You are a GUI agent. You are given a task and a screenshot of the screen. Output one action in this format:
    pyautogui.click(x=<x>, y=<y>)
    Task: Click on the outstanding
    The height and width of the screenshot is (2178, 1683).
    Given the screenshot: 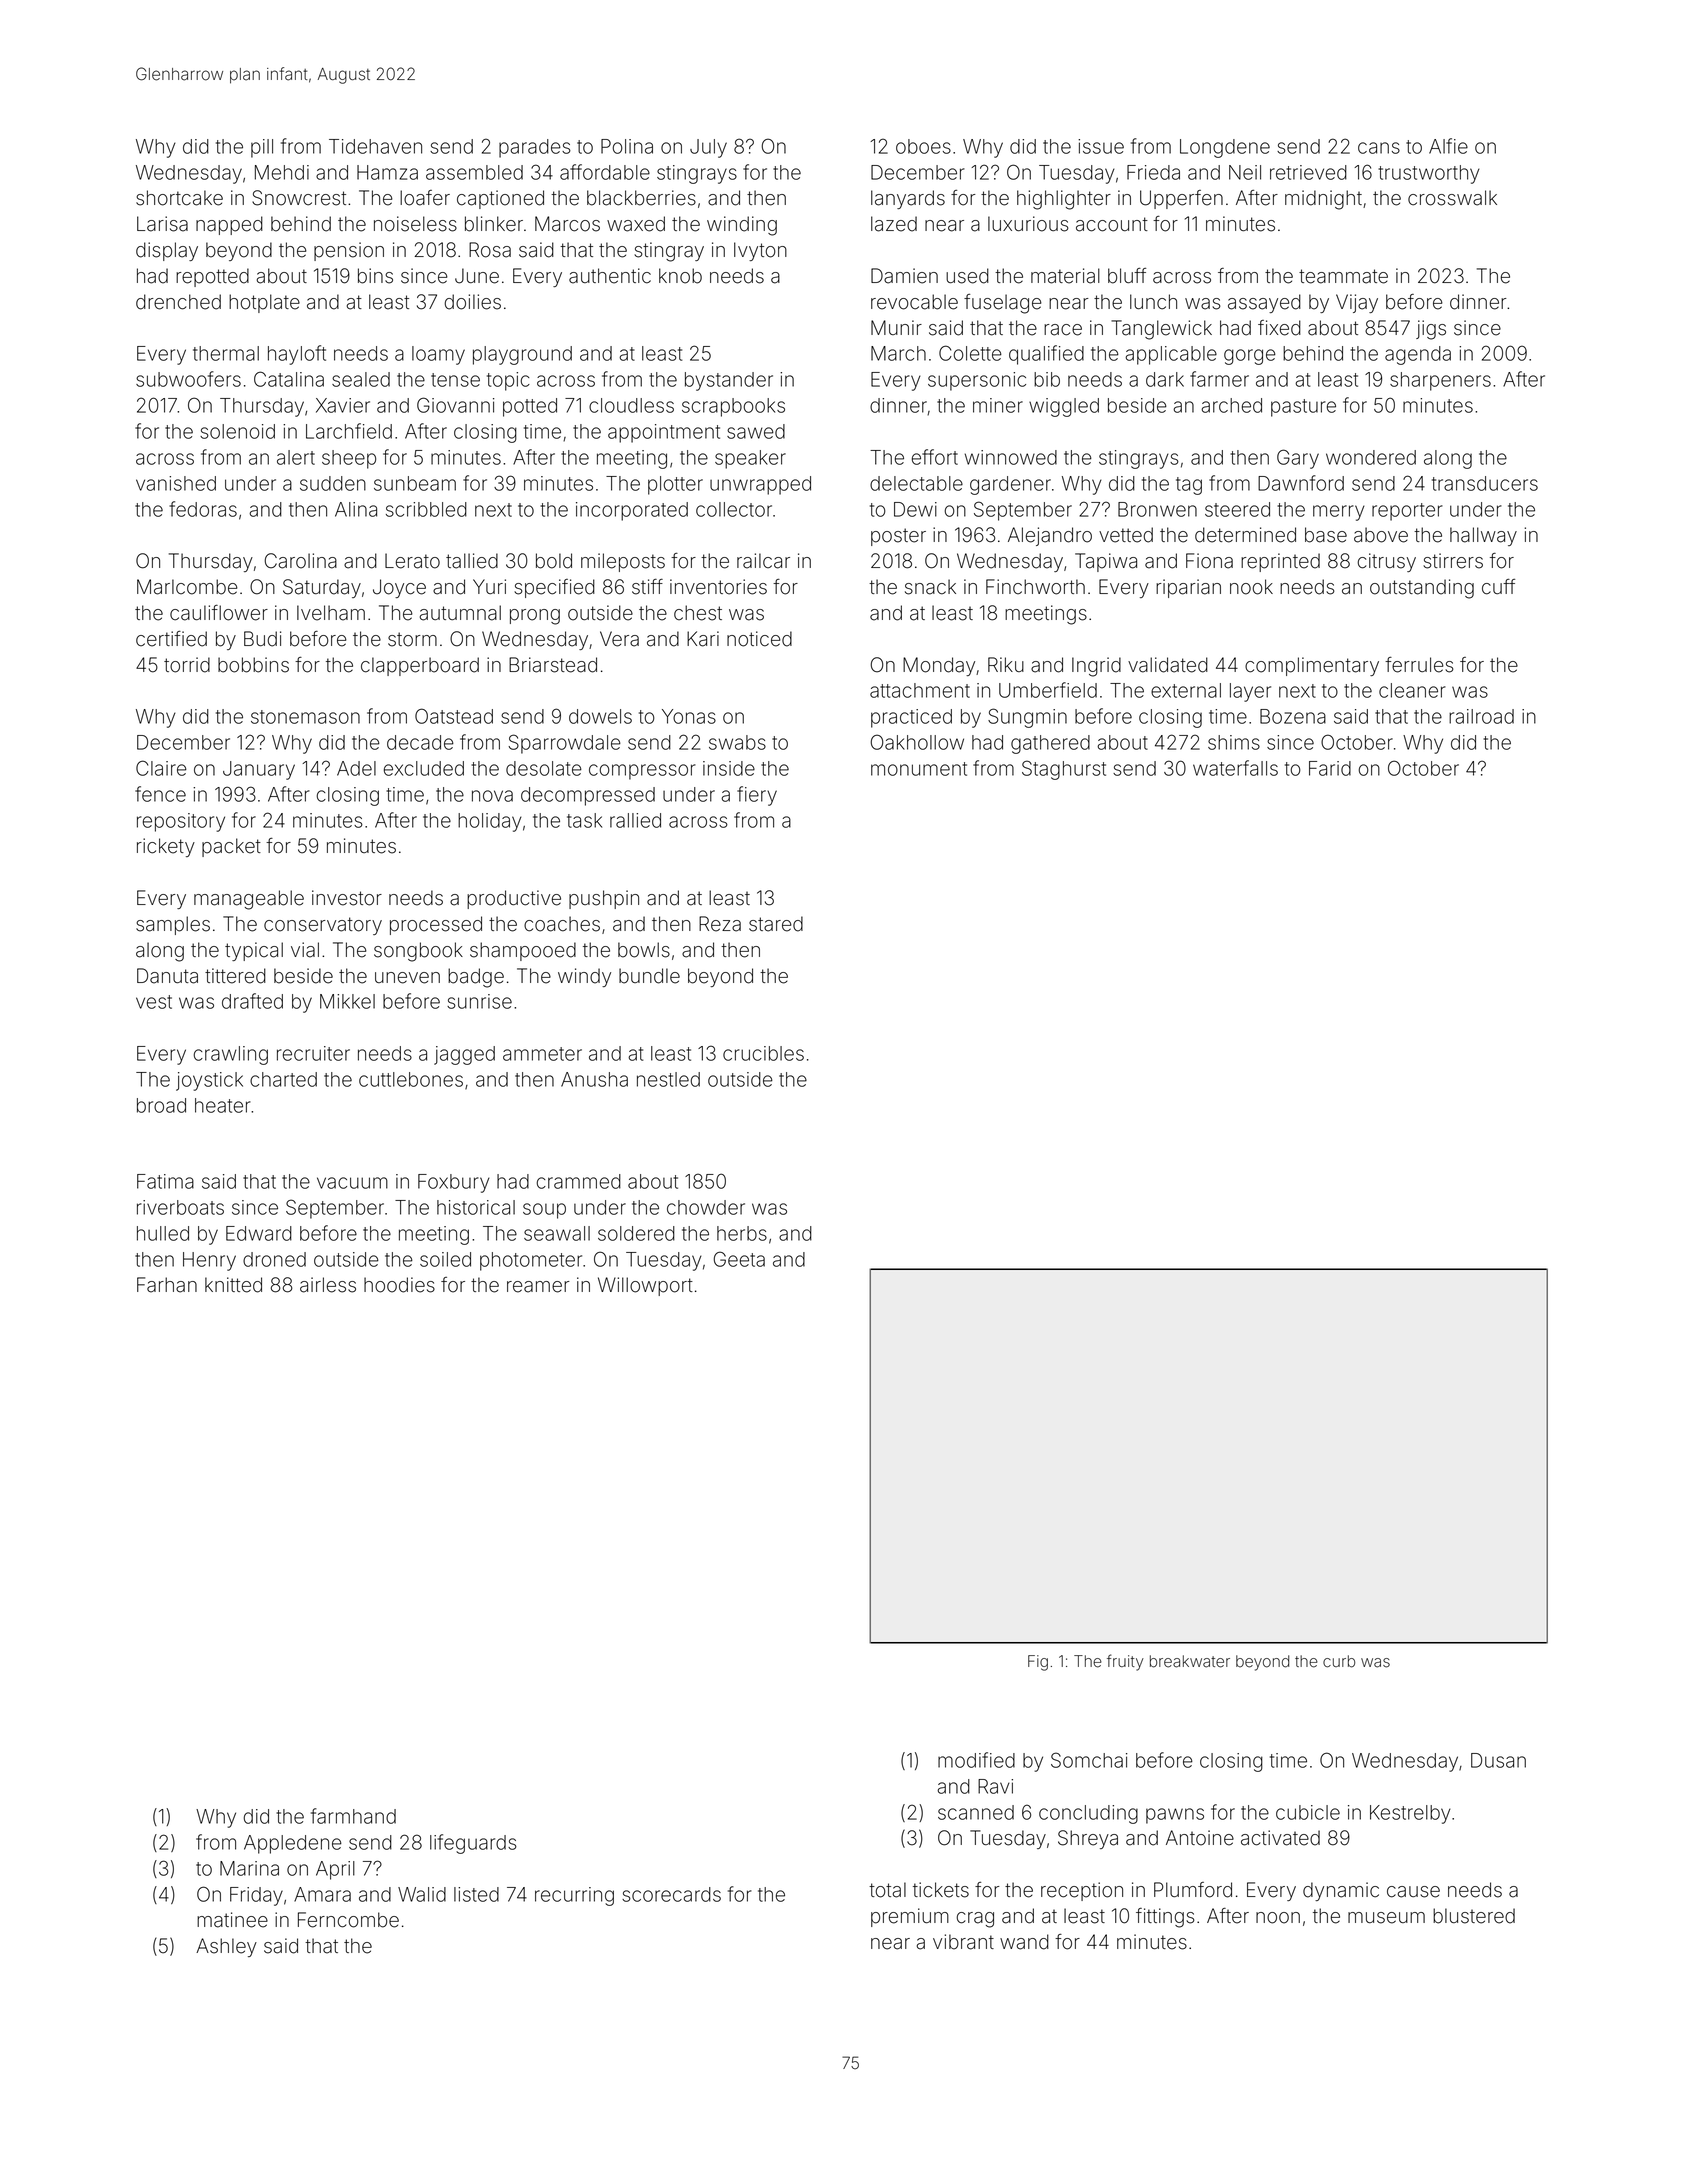 What is the action you would take?
    pyautogui.click(x=1422, y=589)
